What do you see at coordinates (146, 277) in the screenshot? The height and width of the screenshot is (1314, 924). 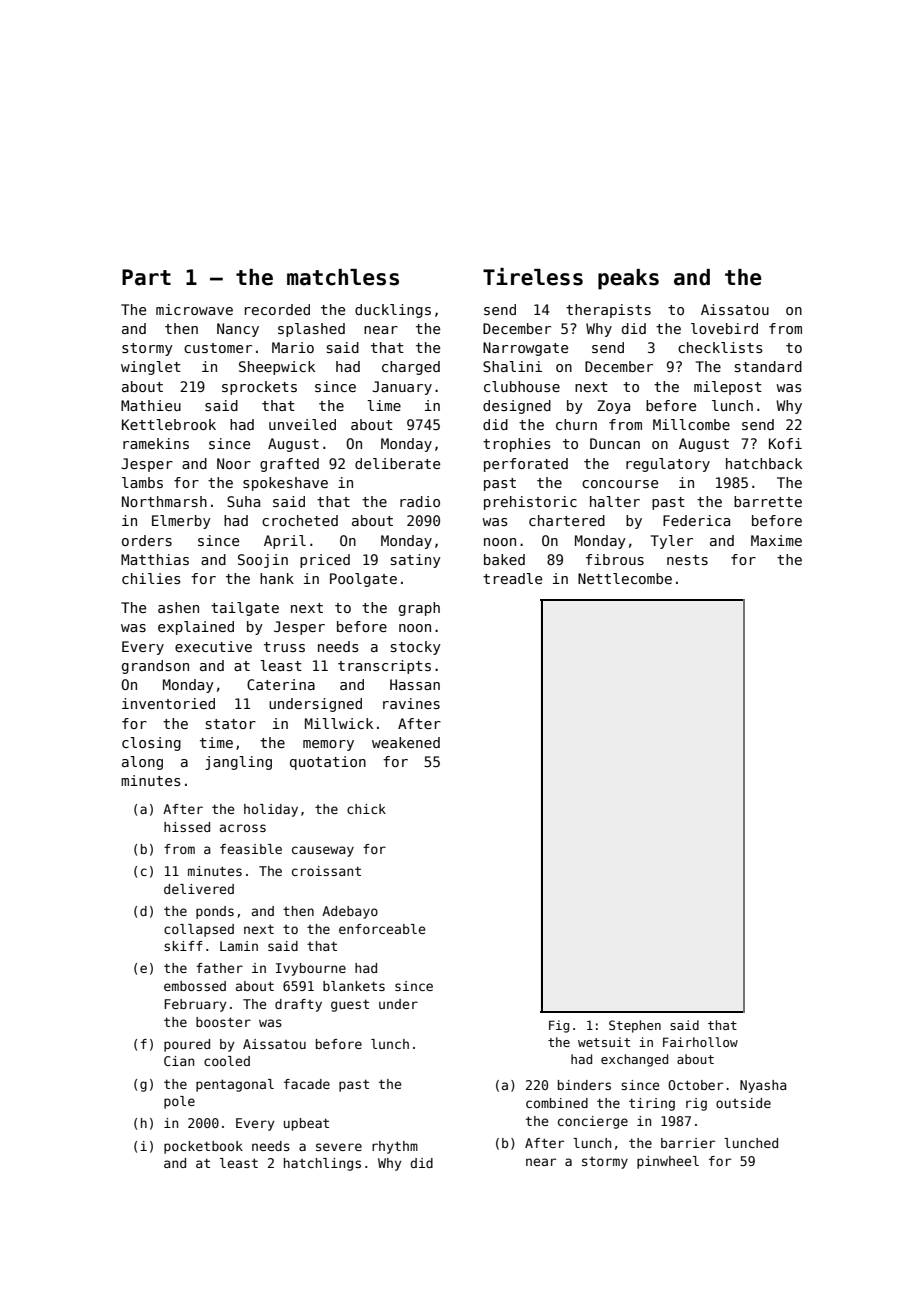 I see `Part` at bounding box center [146, 277].
